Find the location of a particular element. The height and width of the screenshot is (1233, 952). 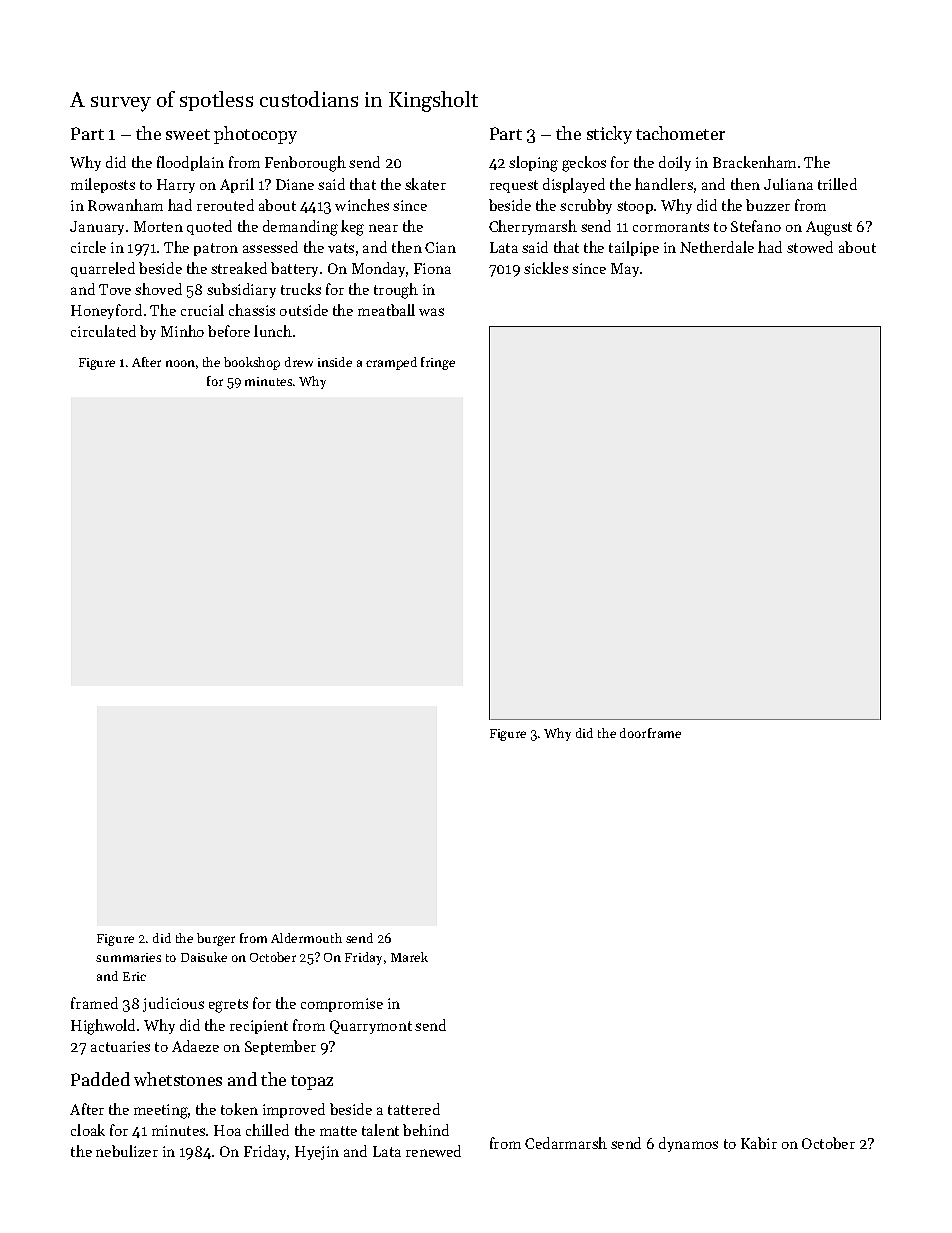

Marek is located at coordinates (409, 957).
